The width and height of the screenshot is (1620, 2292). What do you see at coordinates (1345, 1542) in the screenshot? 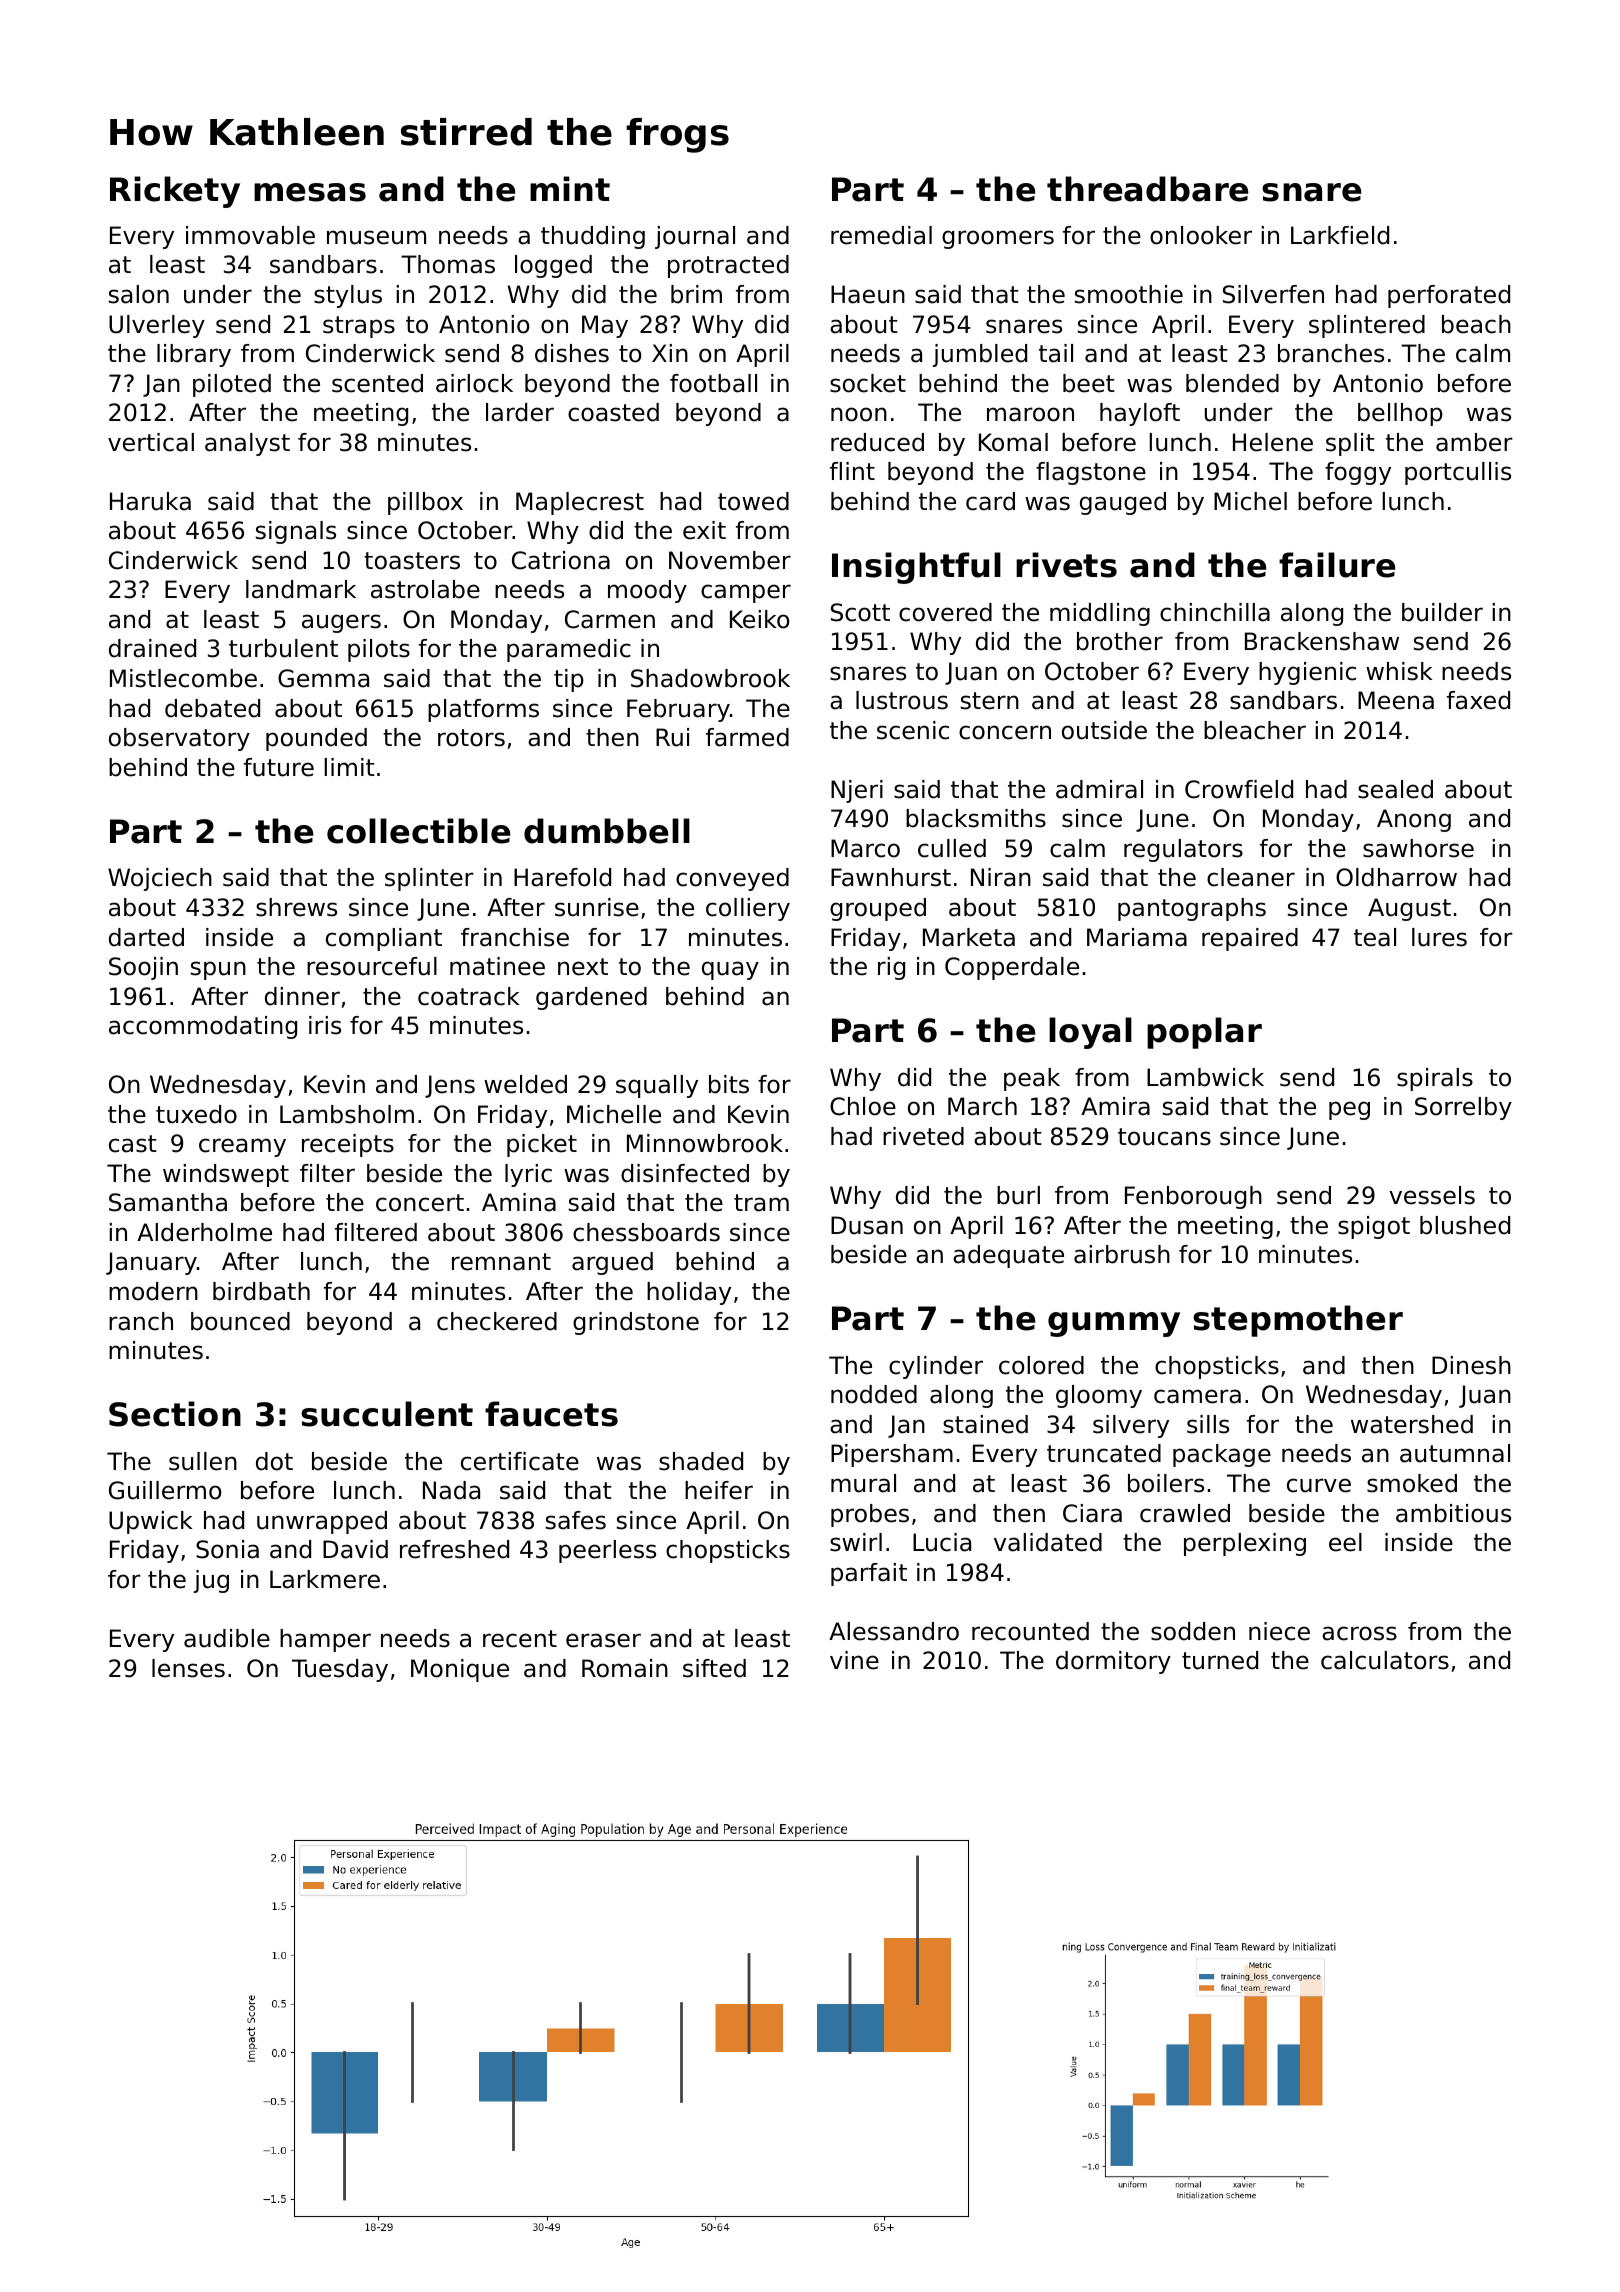
I see `eel` at bounding box center [1345, 1542].
